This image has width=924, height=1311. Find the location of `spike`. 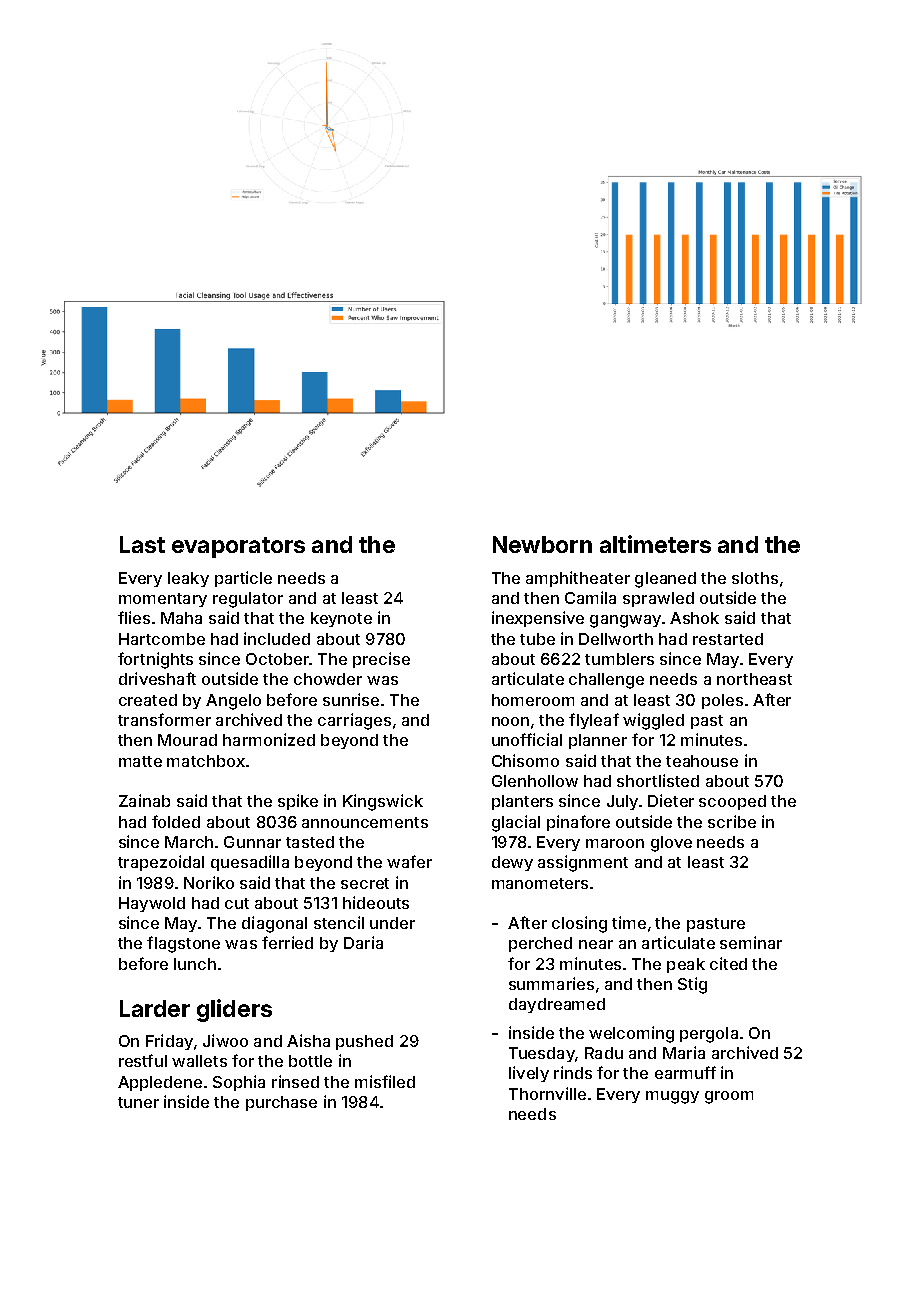

spike is located at coordinates (298, 802).
